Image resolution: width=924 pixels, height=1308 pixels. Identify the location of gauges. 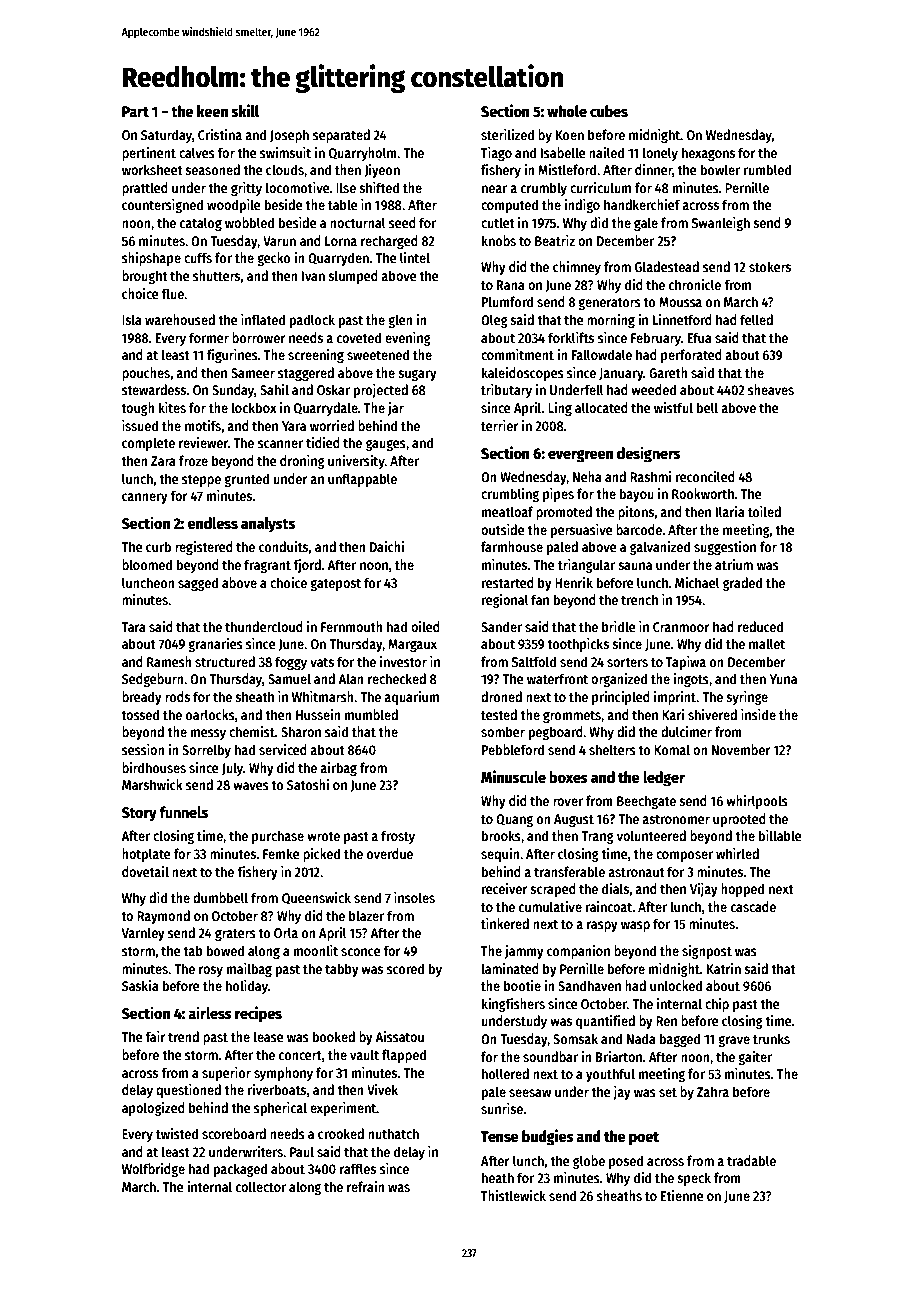
(386, 445).
